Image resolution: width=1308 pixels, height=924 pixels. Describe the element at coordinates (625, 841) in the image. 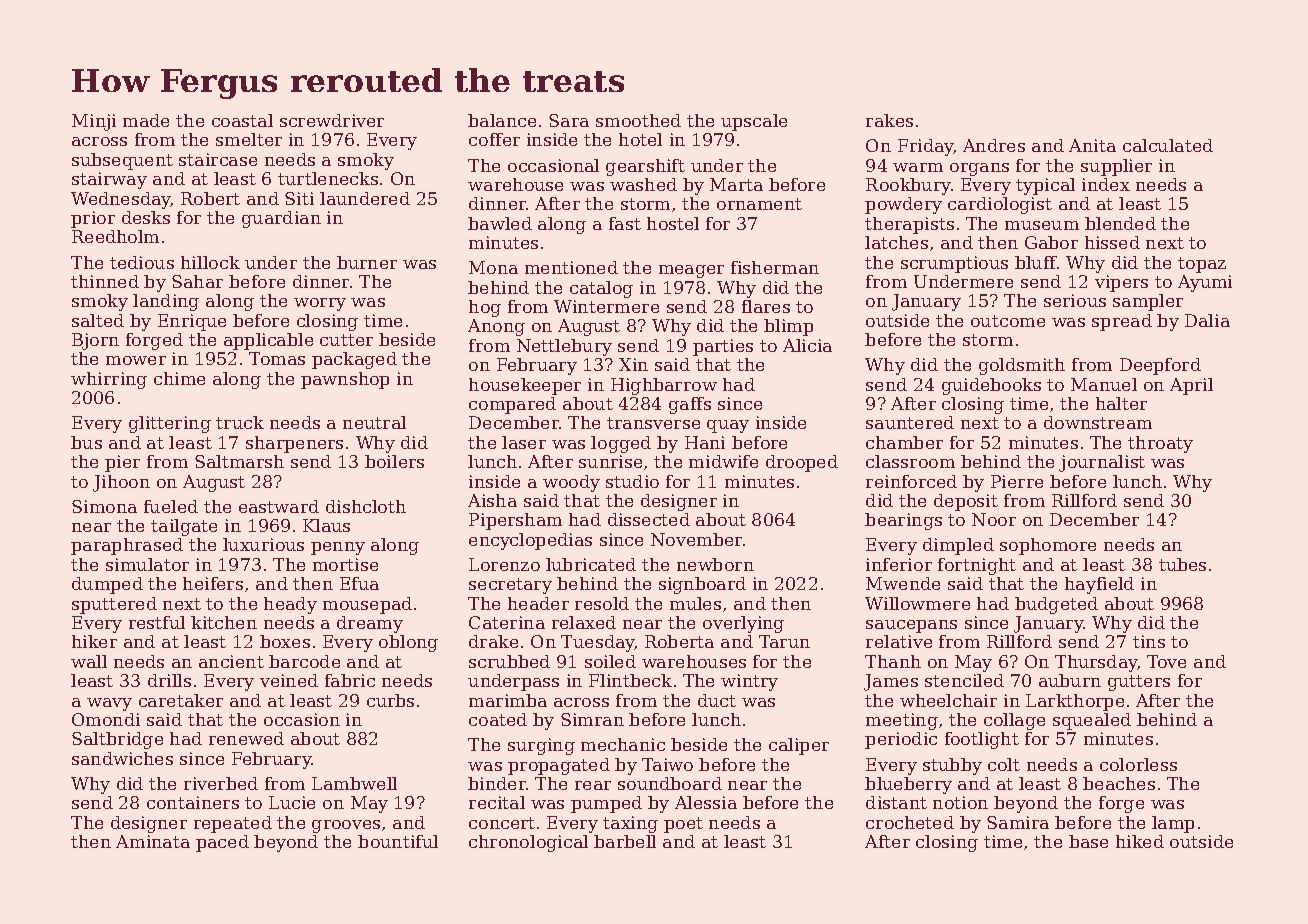

I see `barbell` at that location.
